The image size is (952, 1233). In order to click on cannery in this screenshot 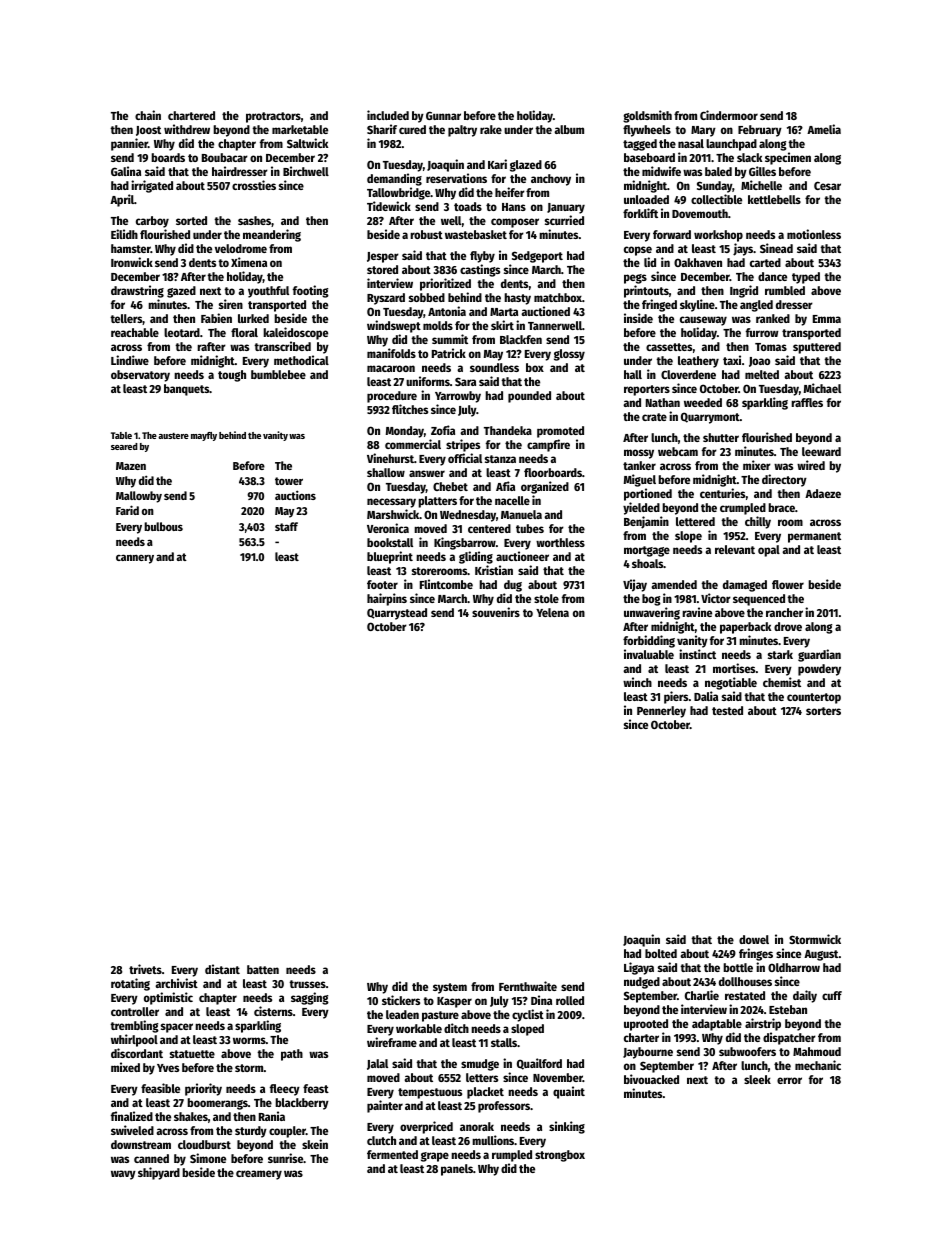, I will do `click(135, 559)`.
